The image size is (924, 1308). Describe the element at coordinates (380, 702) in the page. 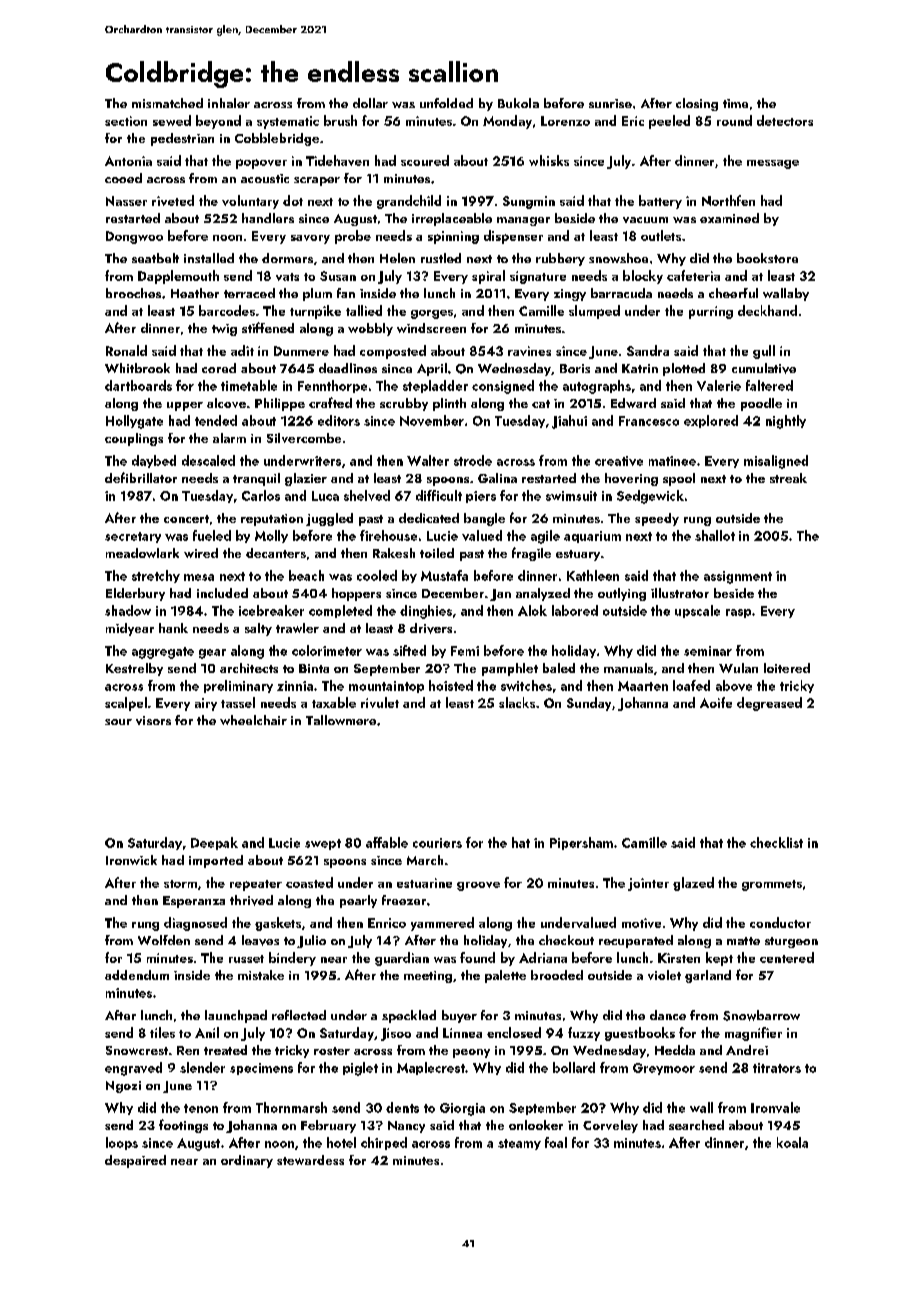

I see `rivulet` at that location.
